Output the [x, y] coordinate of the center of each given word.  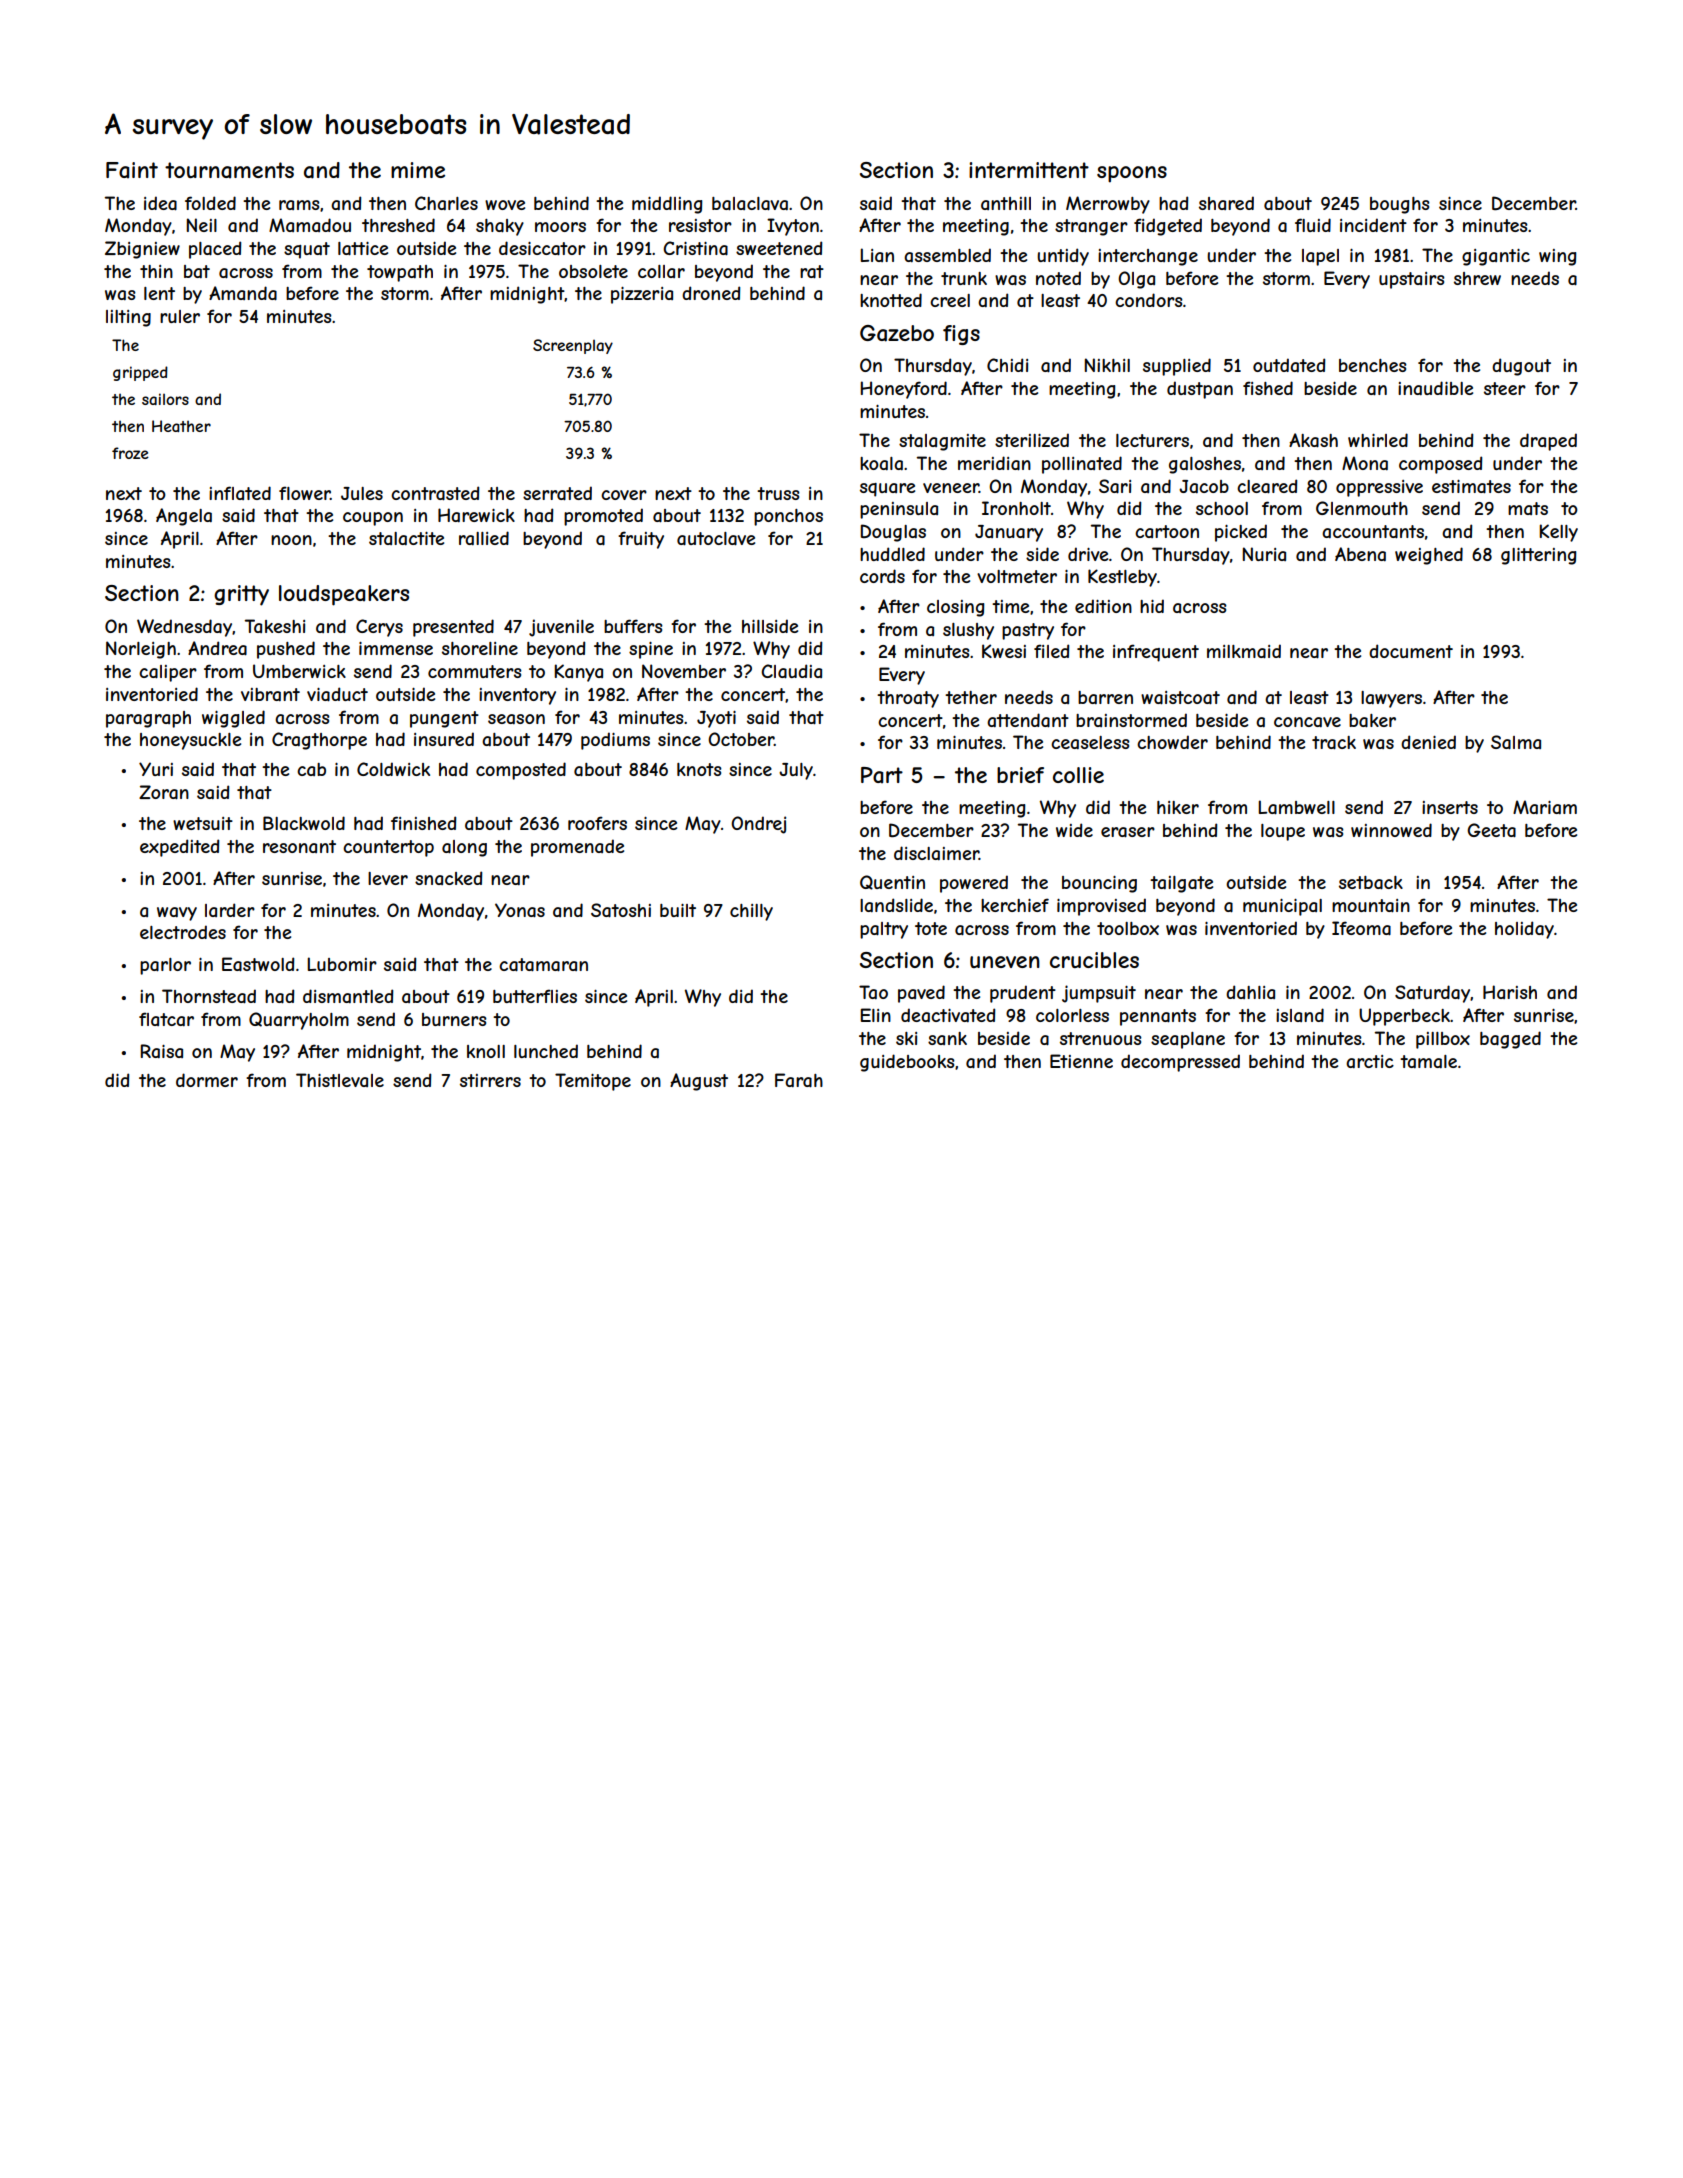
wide [1074, 830]
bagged [1510, 1040]
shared [1226, 203]
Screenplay [573, 346]
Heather [181, 426]
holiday [1524, 930]
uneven [1005, 962]
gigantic [1496, 257]
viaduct [337, 694]
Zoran [164, 792]
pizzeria [642, 295]
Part [882, 775]
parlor [165, 966]
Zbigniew [142, 250]
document [1411, 651]
